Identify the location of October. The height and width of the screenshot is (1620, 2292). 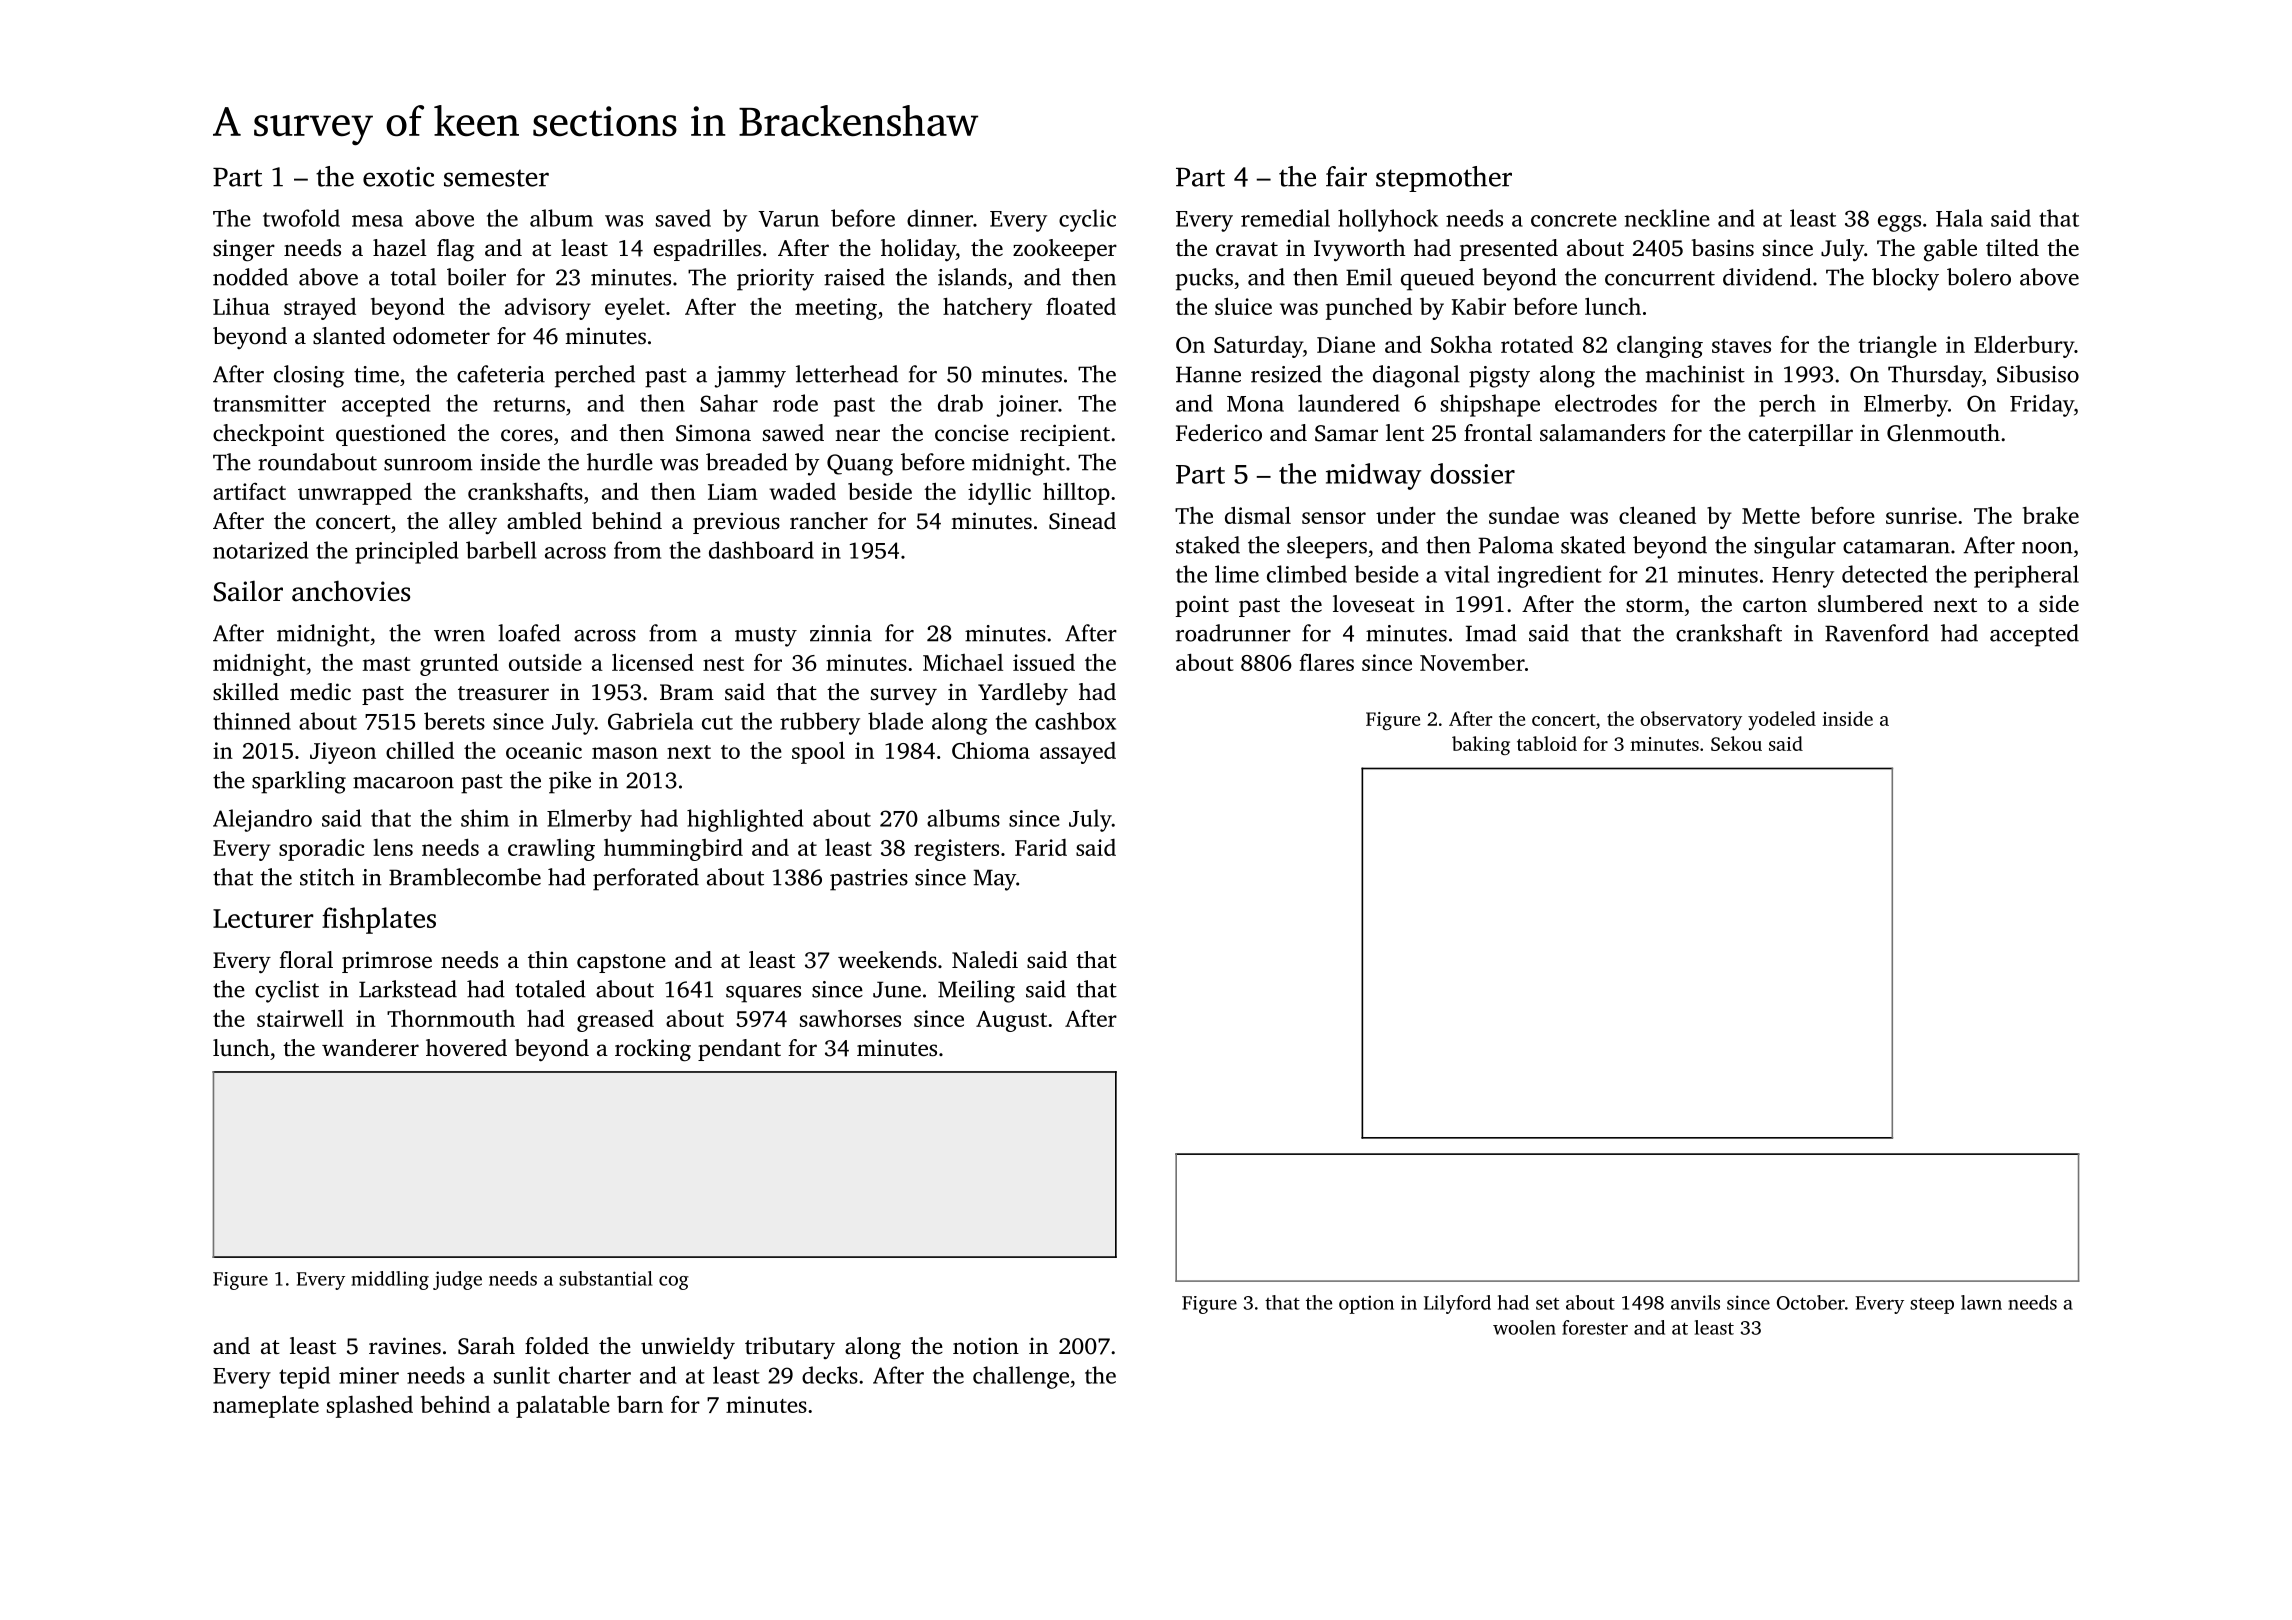
(1811, 1302).
